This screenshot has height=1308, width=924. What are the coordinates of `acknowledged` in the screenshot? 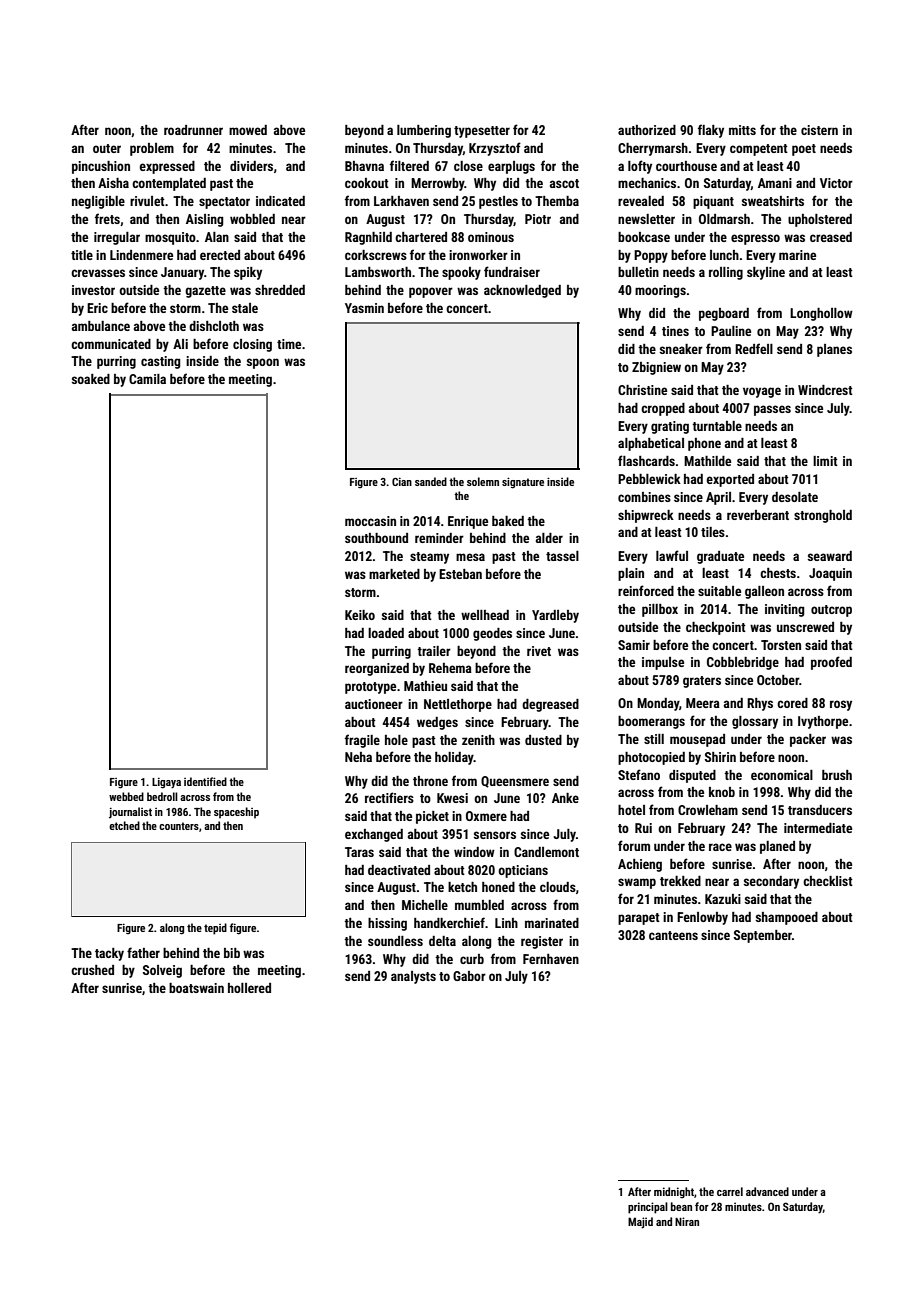 It's located at (522, 291).
